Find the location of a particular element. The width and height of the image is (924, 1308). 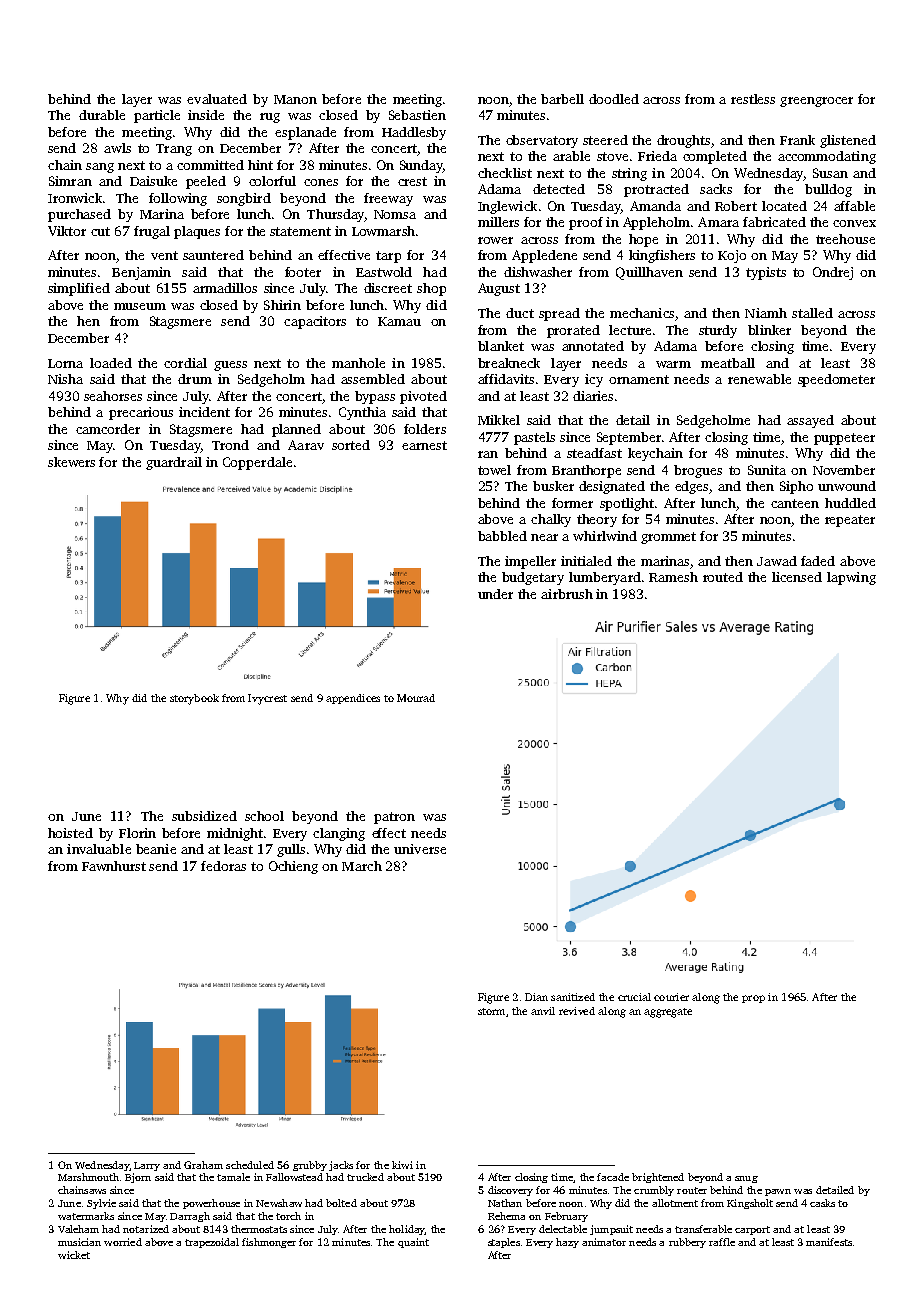

Benjamin is located at coordinates (141, 273).
